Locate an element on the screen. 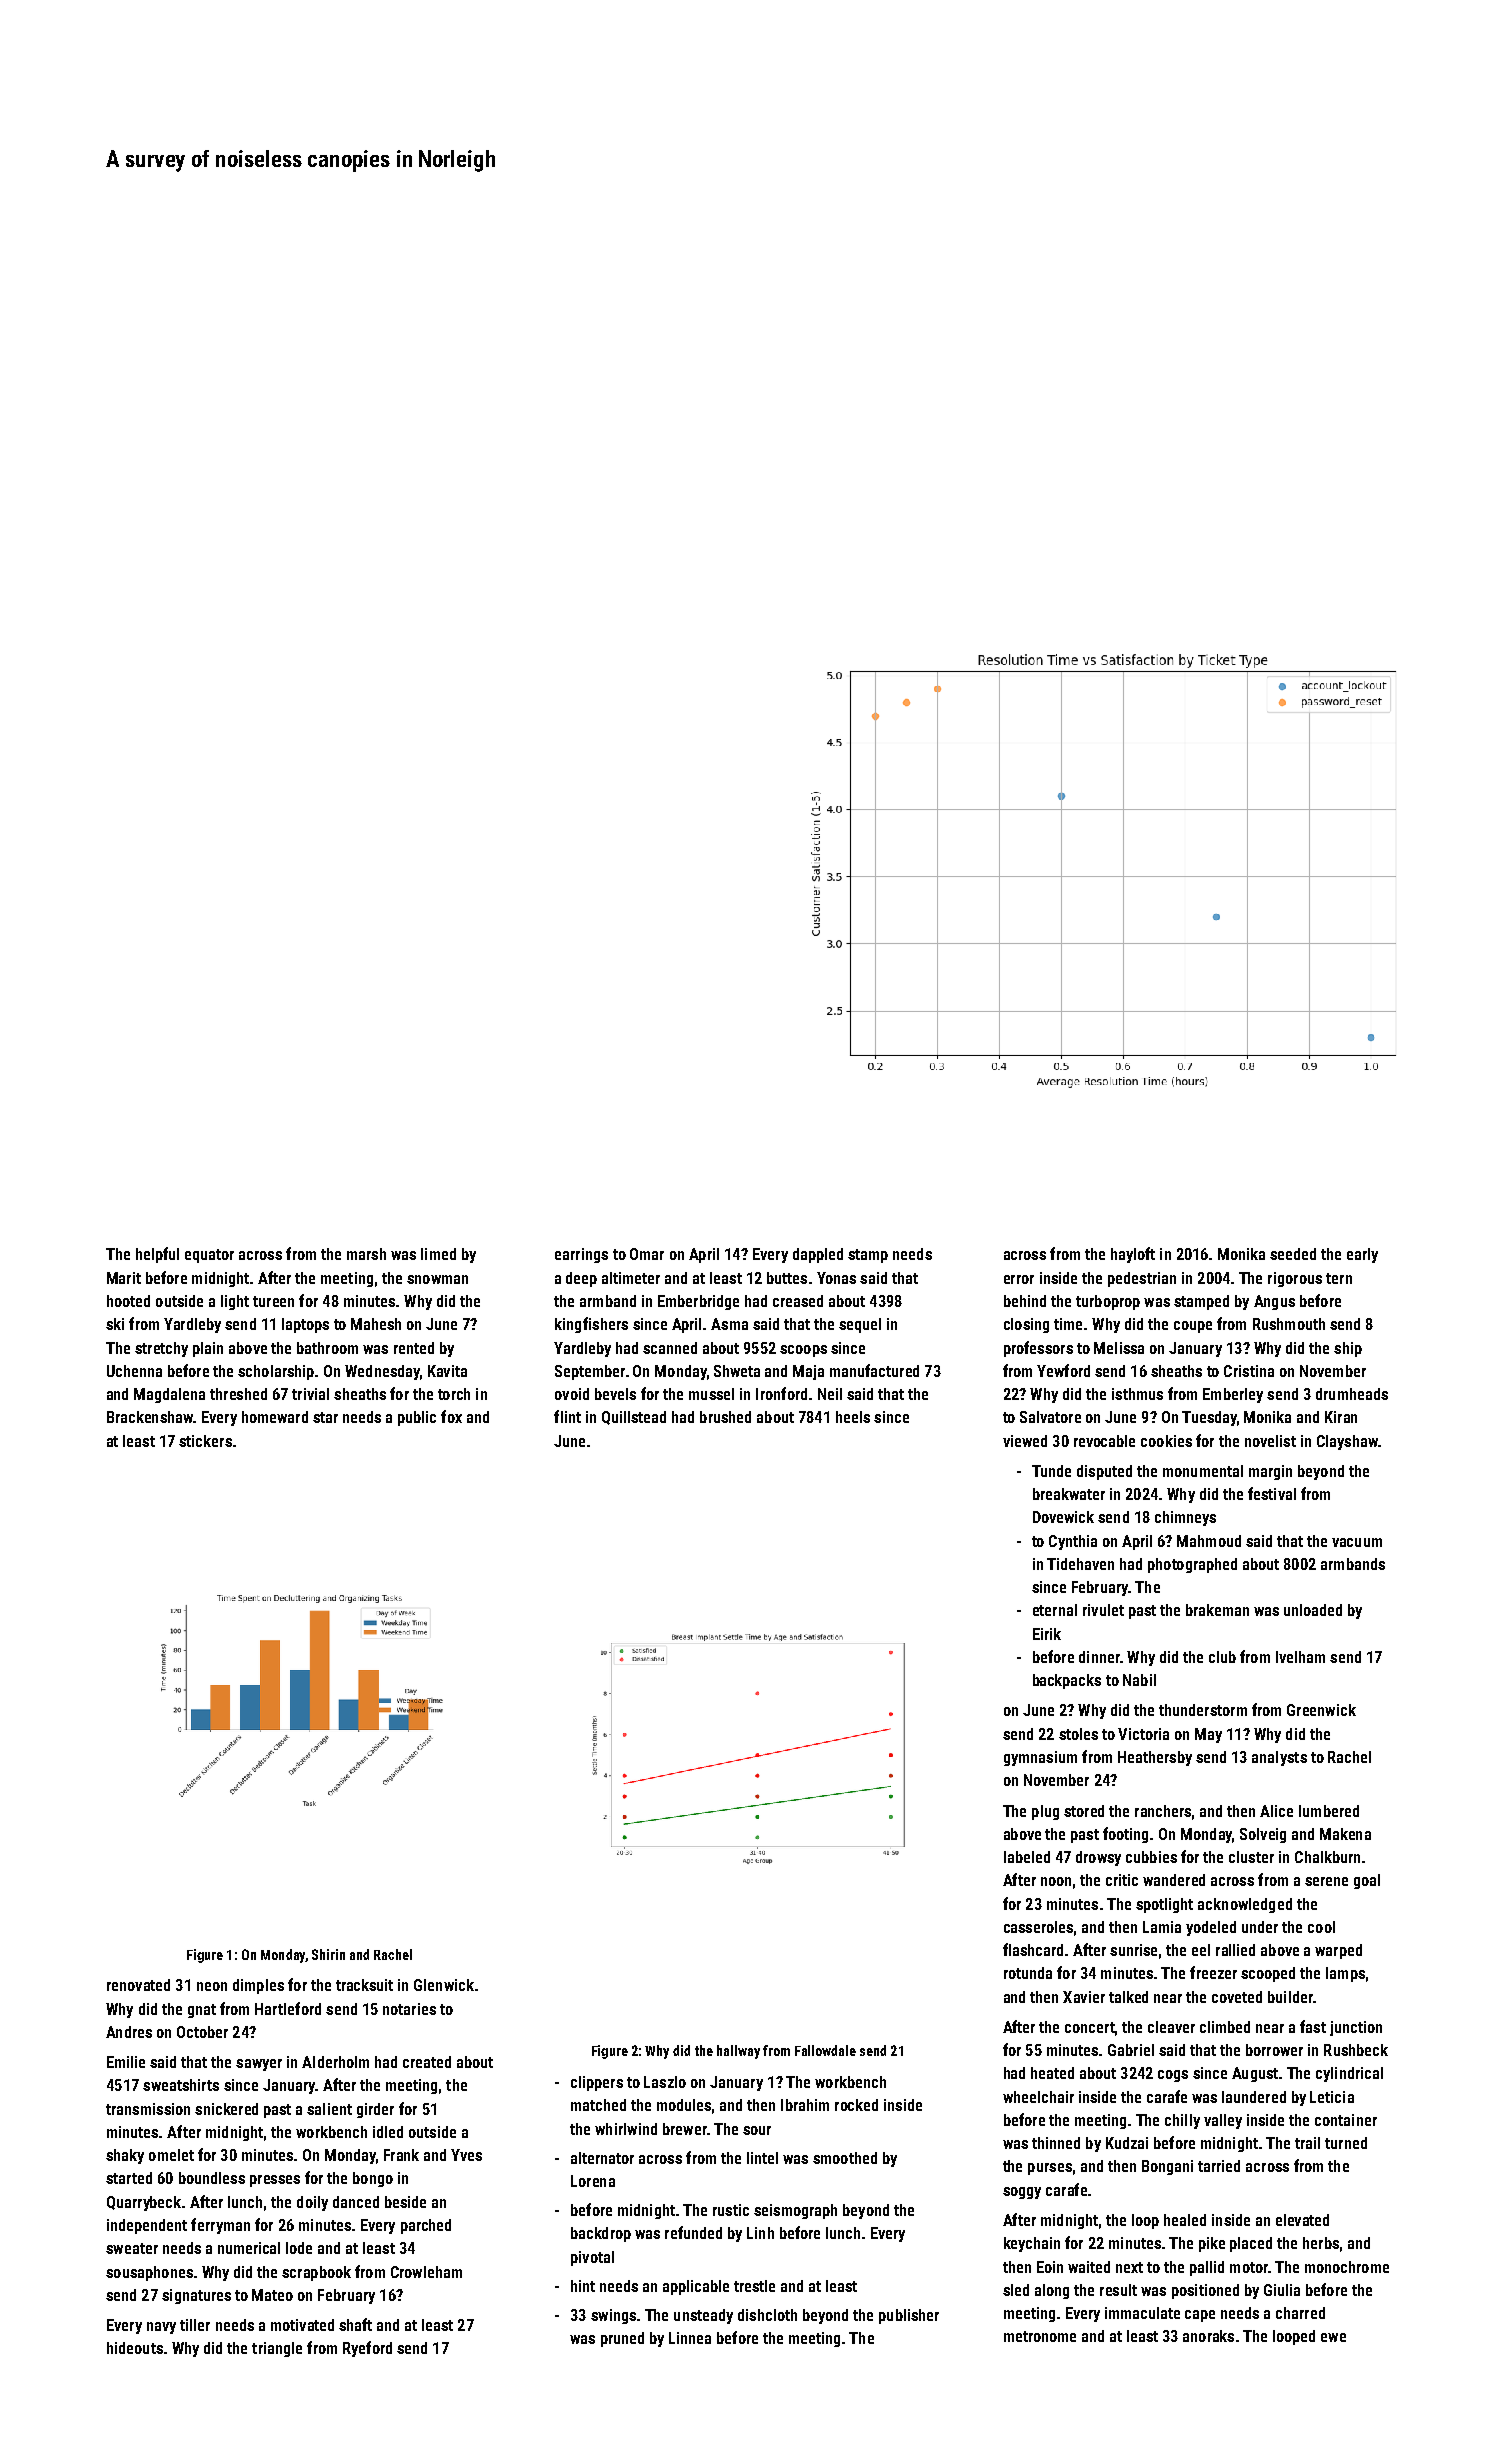  equator is located at coordinates (209, 1256).
